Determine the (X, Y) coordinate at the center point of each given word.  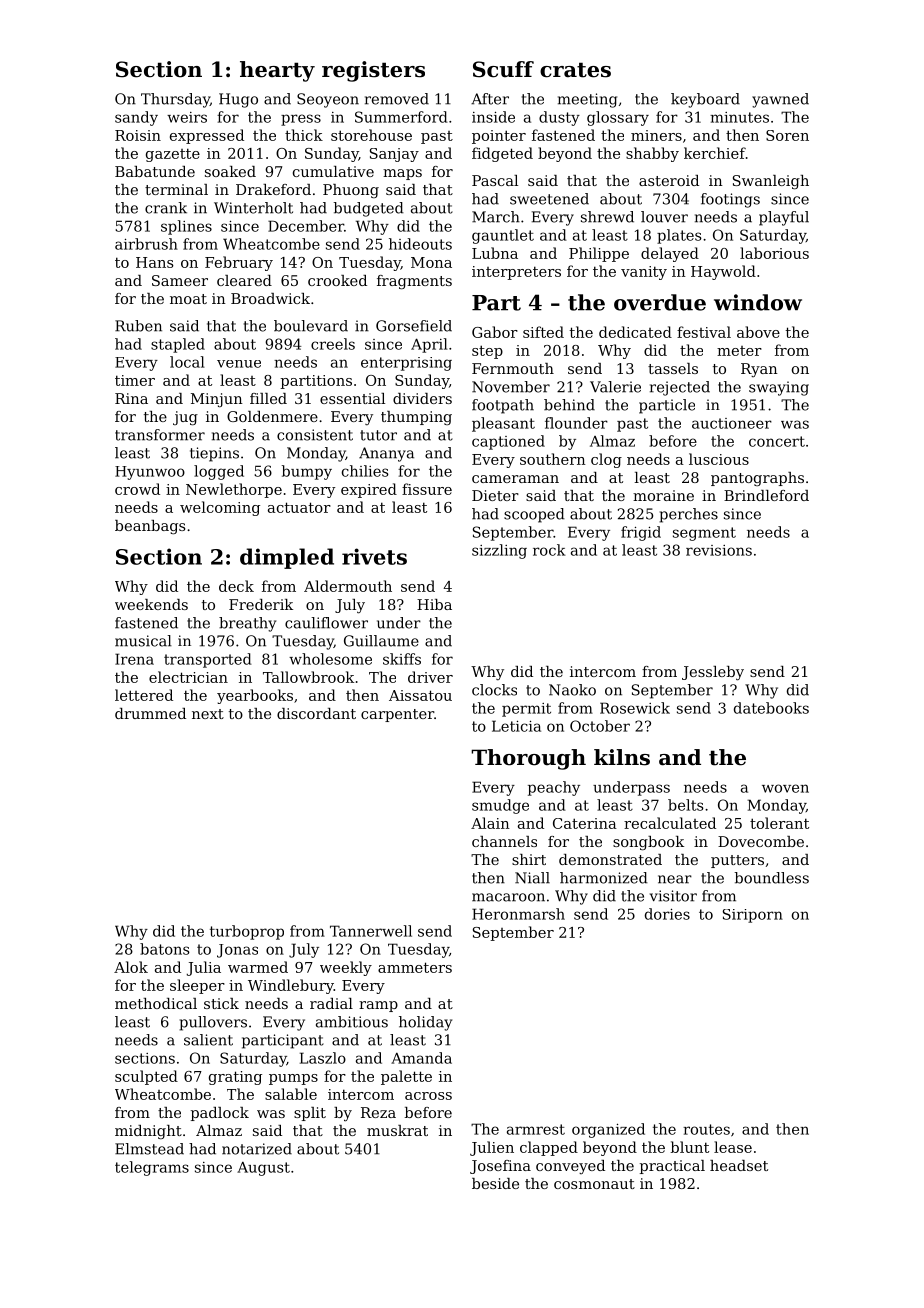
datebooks (771, 708)
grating (235, 1078)
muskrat (397, 1130)
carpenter (397, 715)
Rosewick (635, 708)
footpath (503, 406)
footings (730, 200)
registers (373, 71)
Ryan (759, 370)
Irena (134, 659)
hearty (277, 71)
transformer (160, 435)
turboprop (247, 932)
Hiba (434, 604)
